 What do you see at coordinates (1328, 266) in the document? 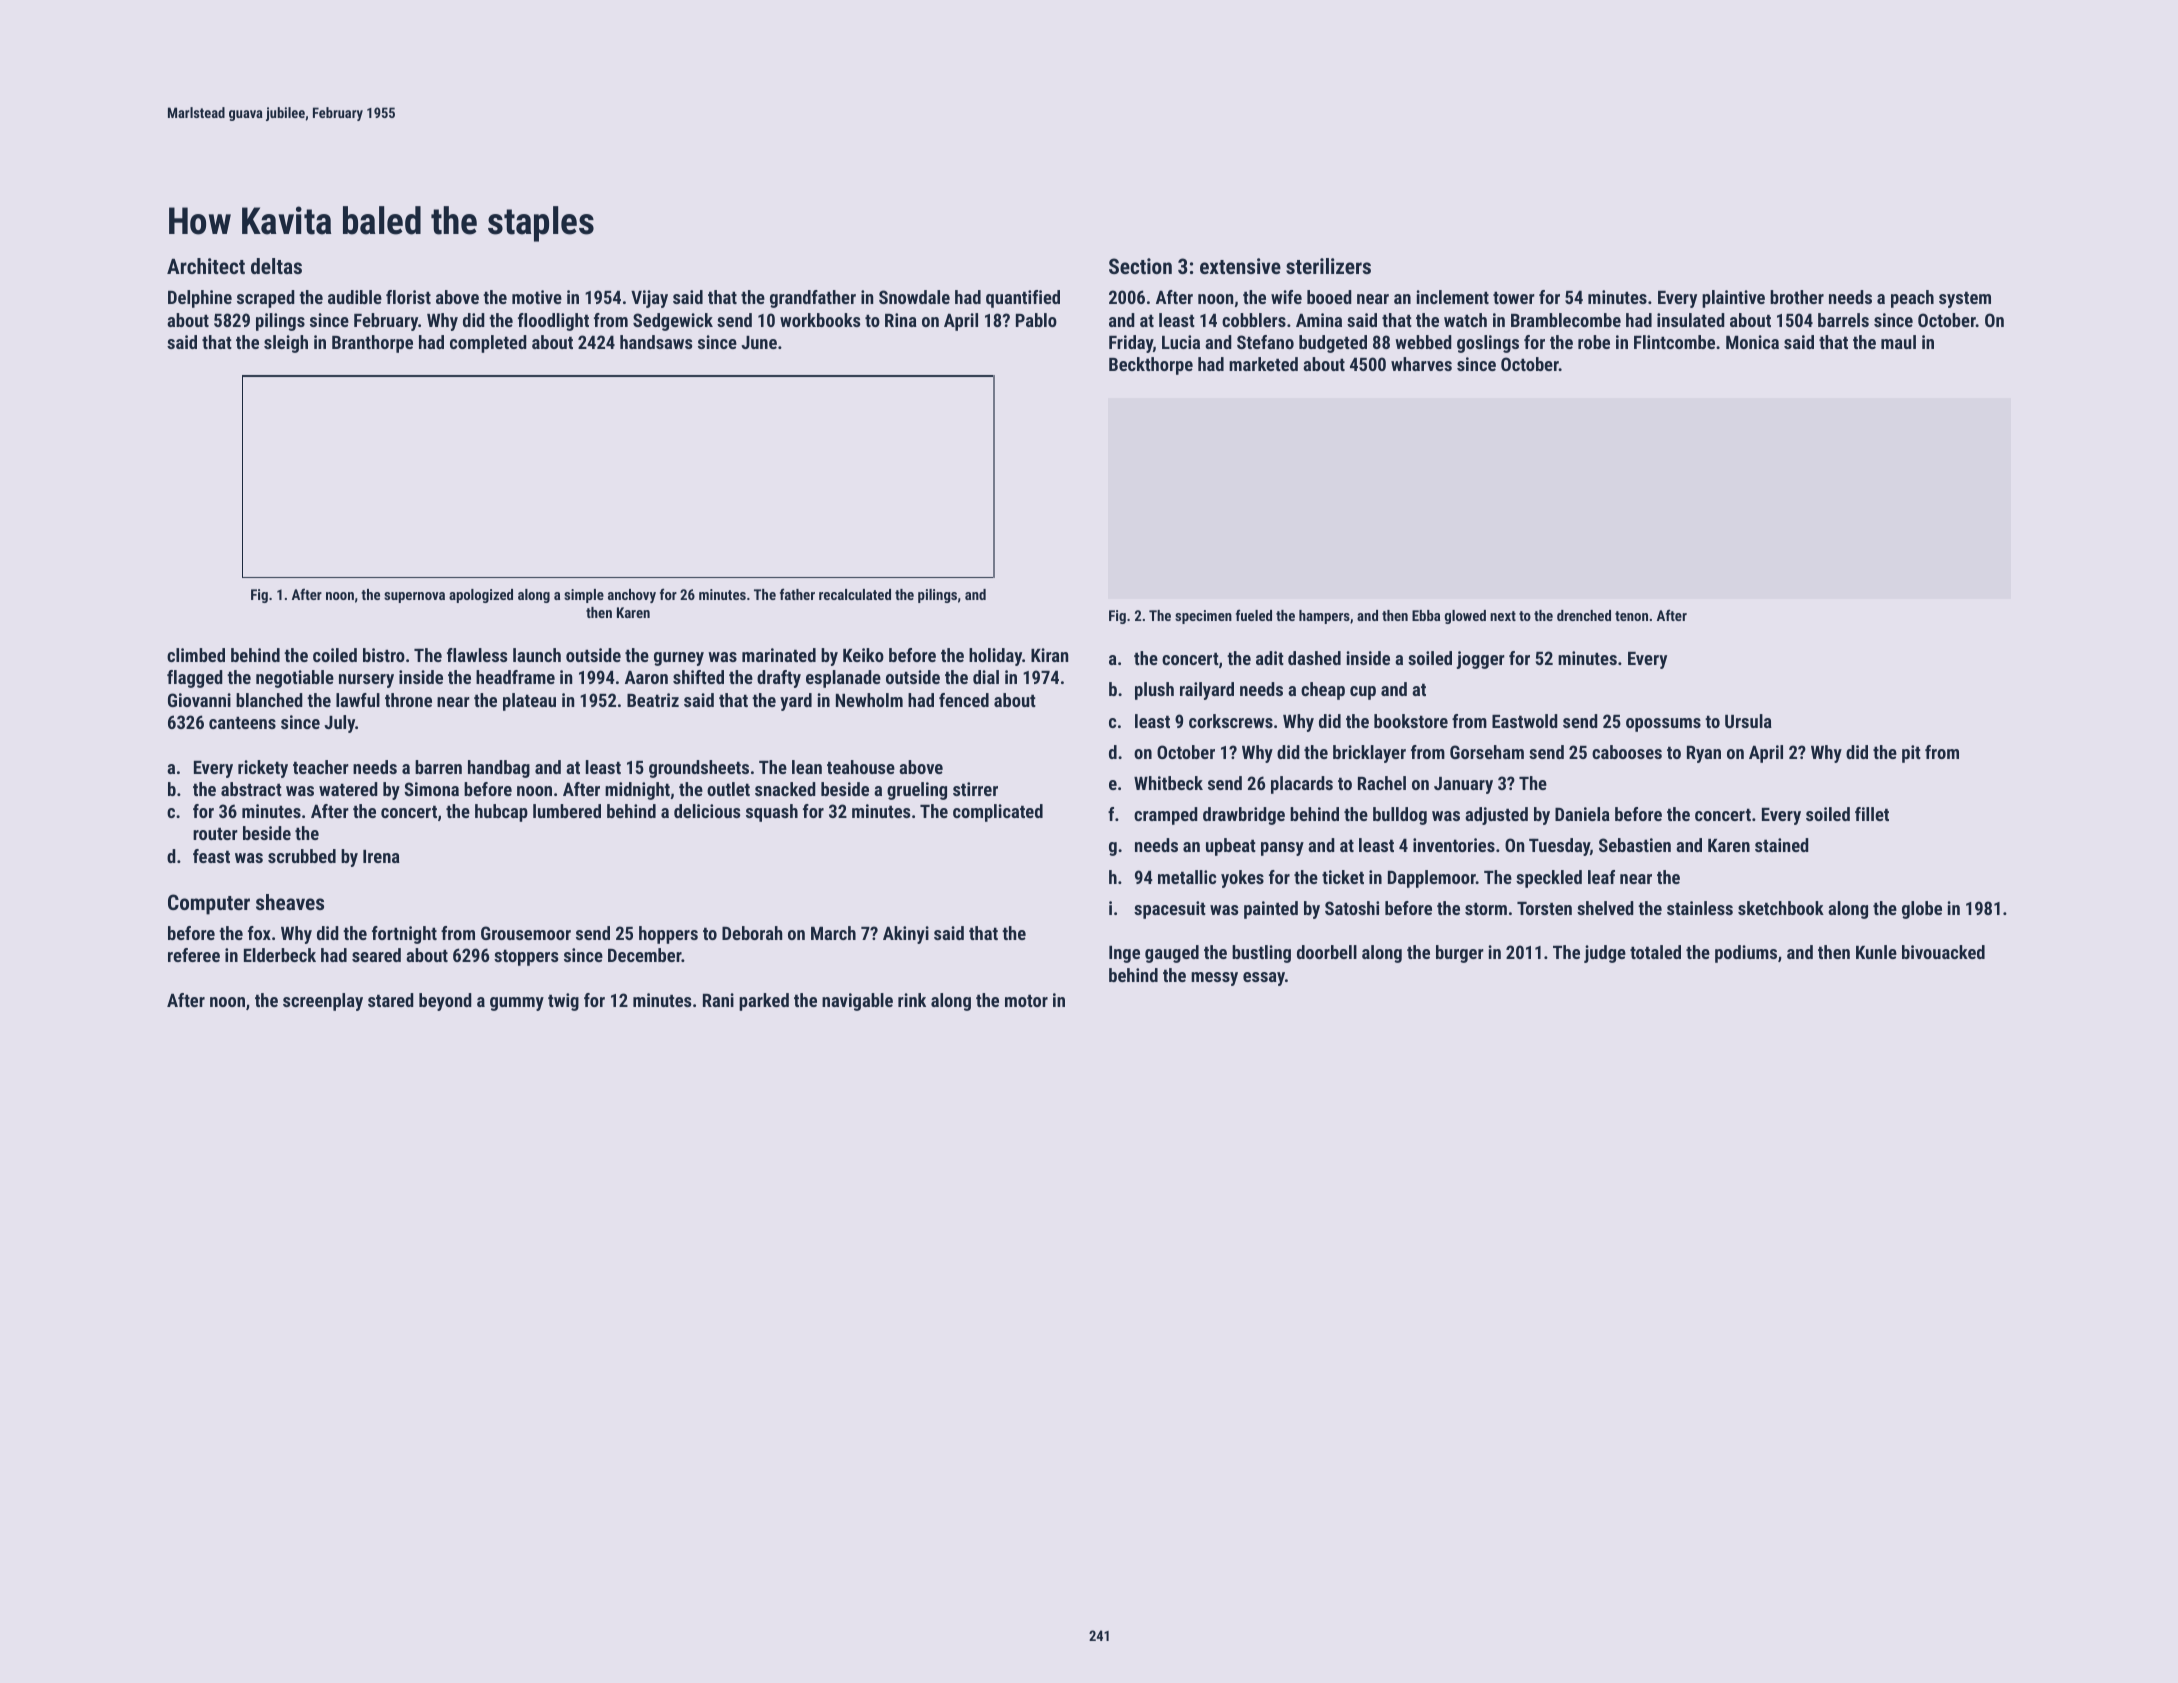
I see `sterilizers` at bounding box center [1328, 266].
